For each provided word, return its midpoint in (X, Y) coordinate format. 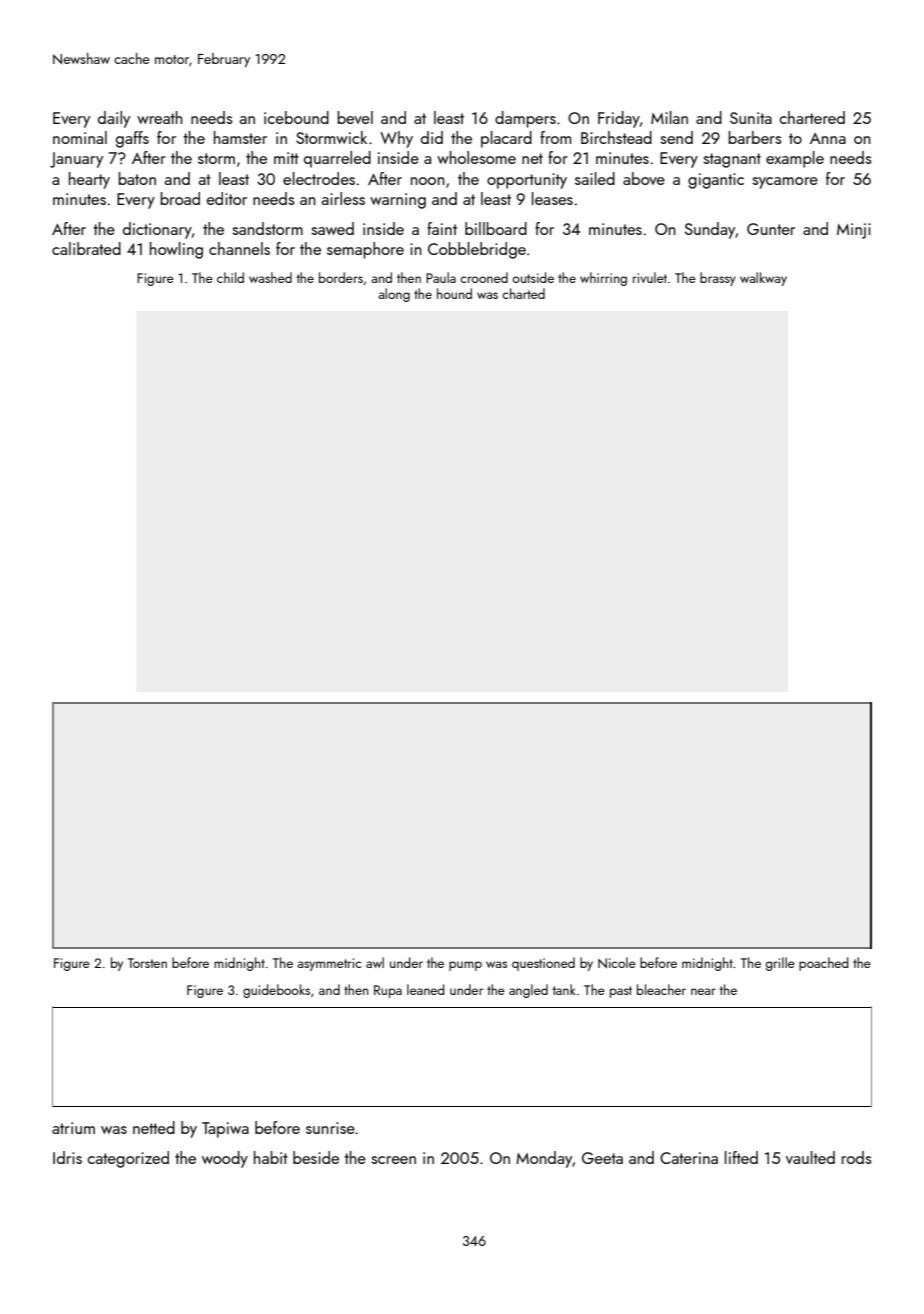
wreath (160, 117)
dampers (525, 119)
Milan (669, 117)
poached (824, 964)
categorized (128, 1159)
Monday (544, 1159)
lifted (741, 1157)
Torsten (147, 963)
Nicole (617, 963)
